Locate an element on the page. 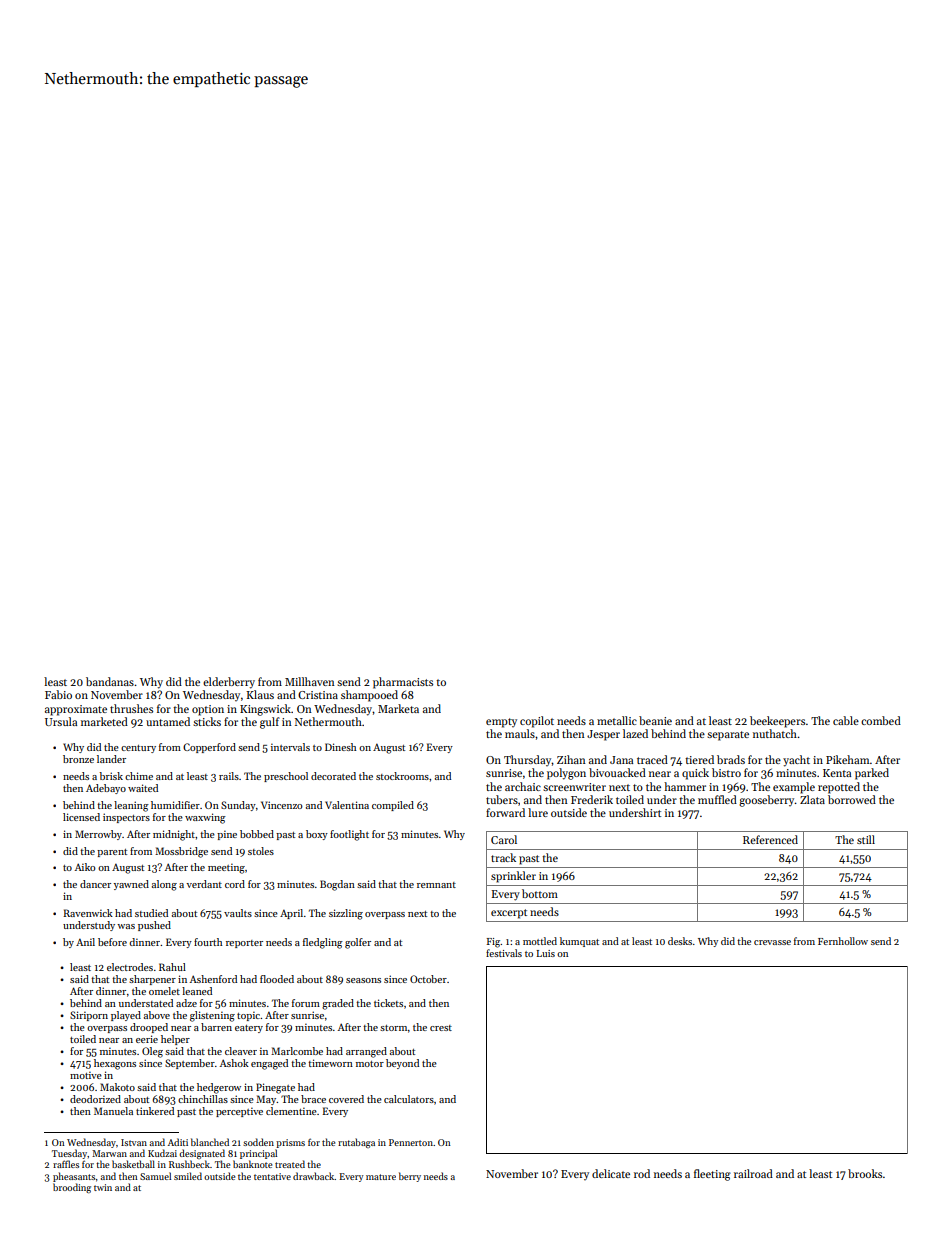 The height and width of the document is (1233, 952). stoles is located at coordinates (261, 851).
